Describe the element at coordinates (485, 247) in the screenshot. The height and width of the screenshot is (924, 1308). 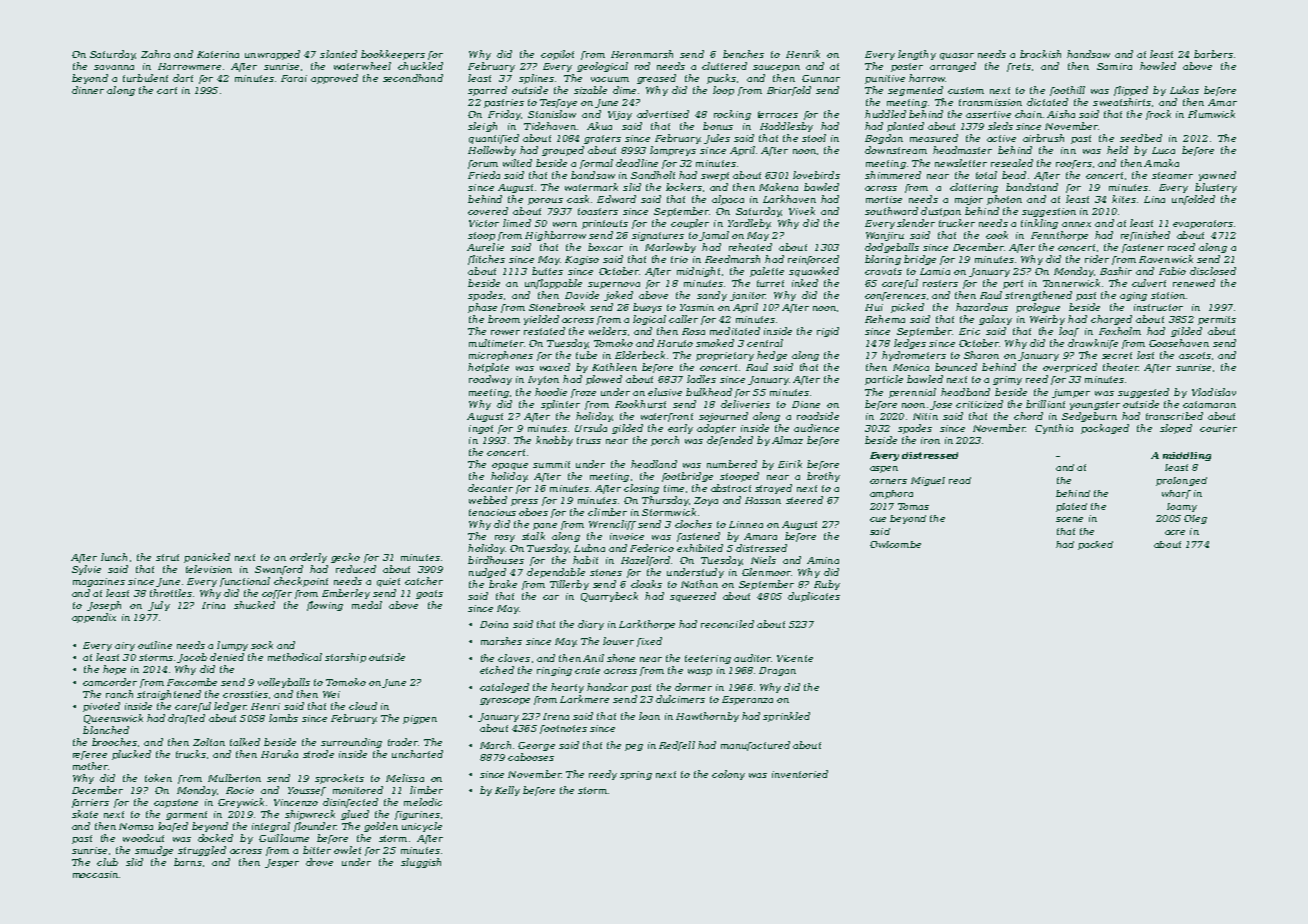
I see `Aurelie` at that location.
